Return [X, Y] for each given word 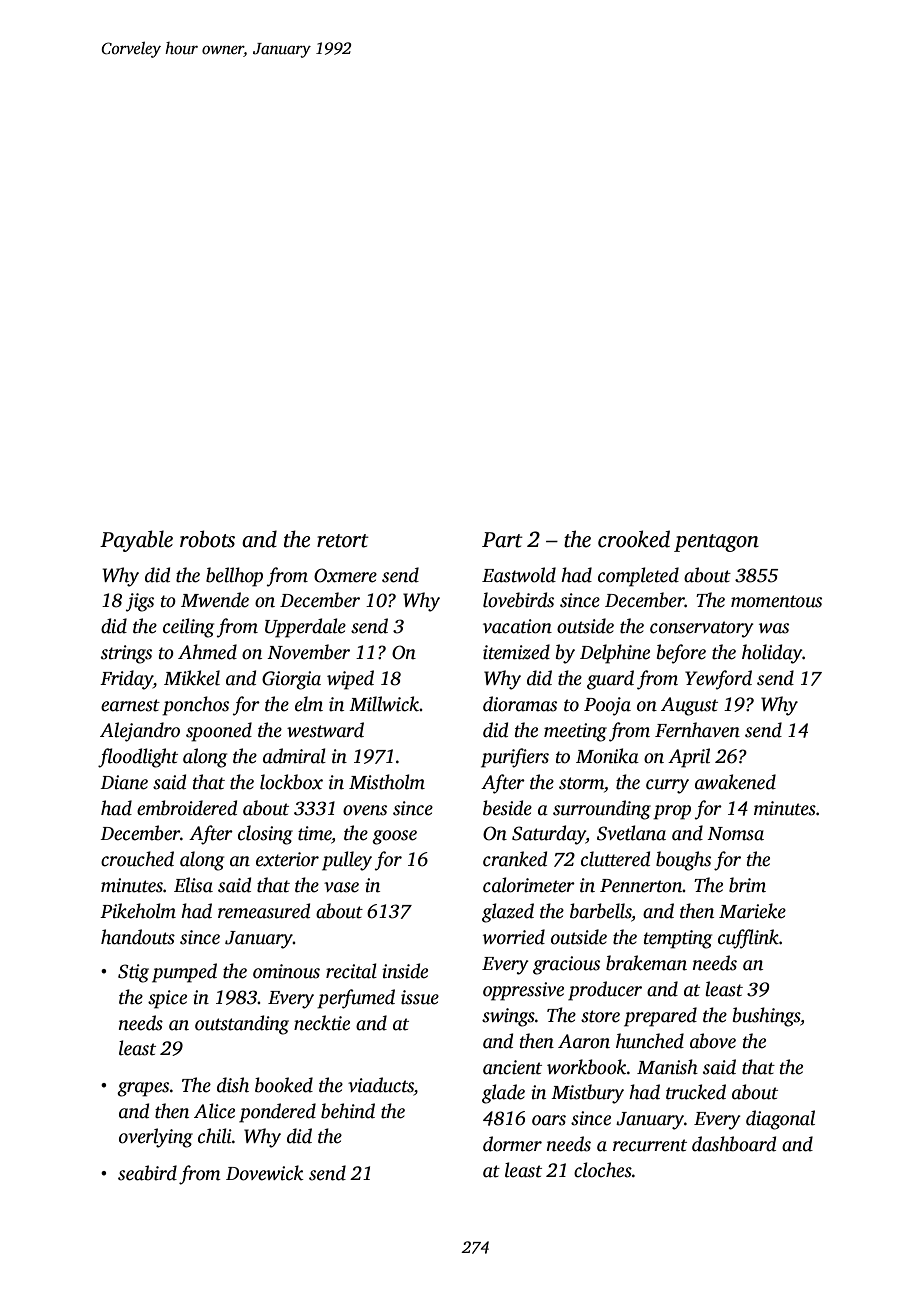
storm [581, 783]
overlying [156, 1138]
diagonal [780, 1120]
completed [638, 577]
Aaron [584, 1041]
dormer [512, 1144]
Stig [133, 973]
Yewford [718, 680]
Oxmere [345, 575]
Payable [136, 541]
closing [265, 835]
